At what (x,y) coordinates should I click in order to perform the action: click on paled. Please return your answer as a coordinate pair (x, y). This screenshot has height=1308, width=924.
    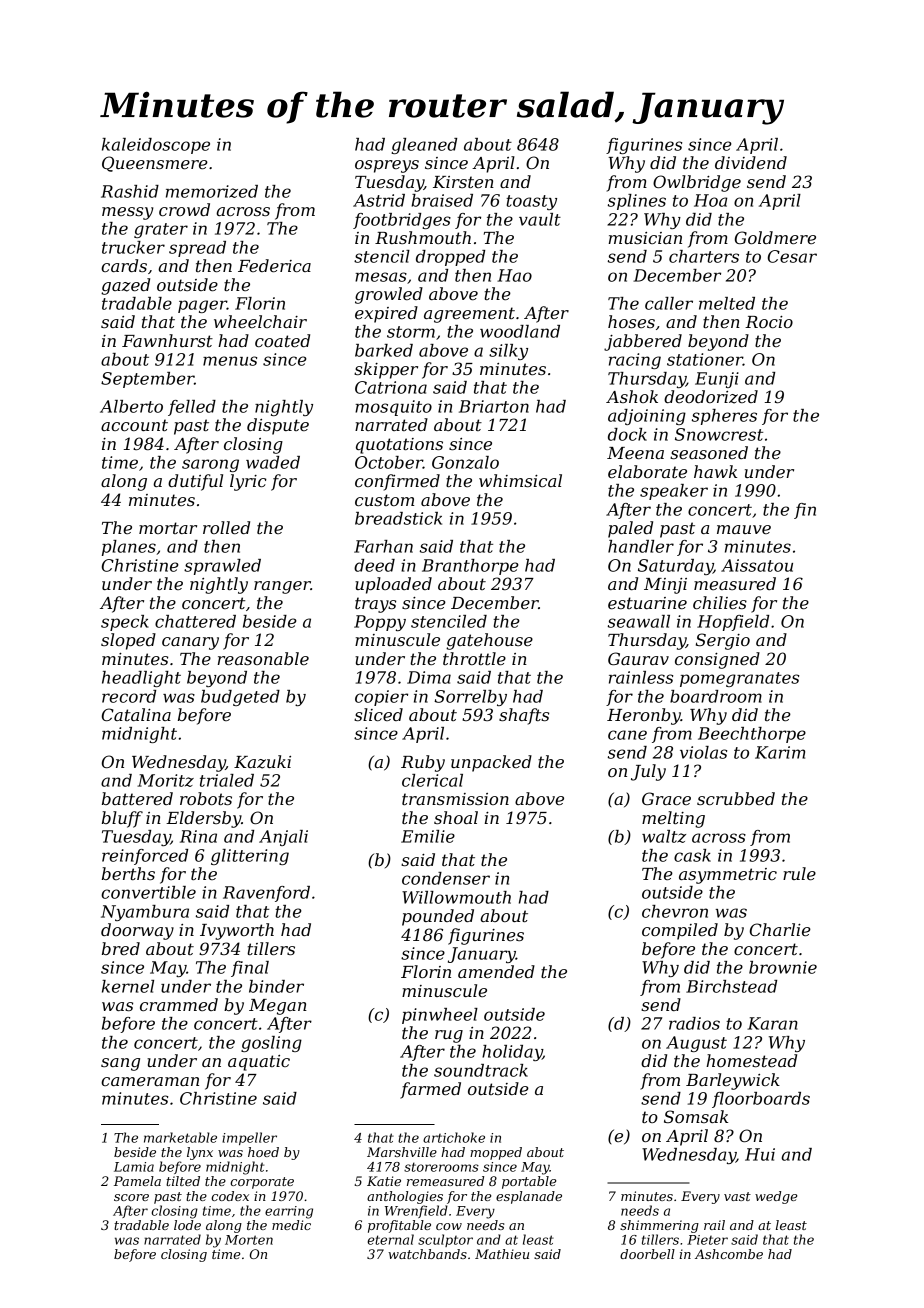
    Looking at the image, I should click on (630, 529).
